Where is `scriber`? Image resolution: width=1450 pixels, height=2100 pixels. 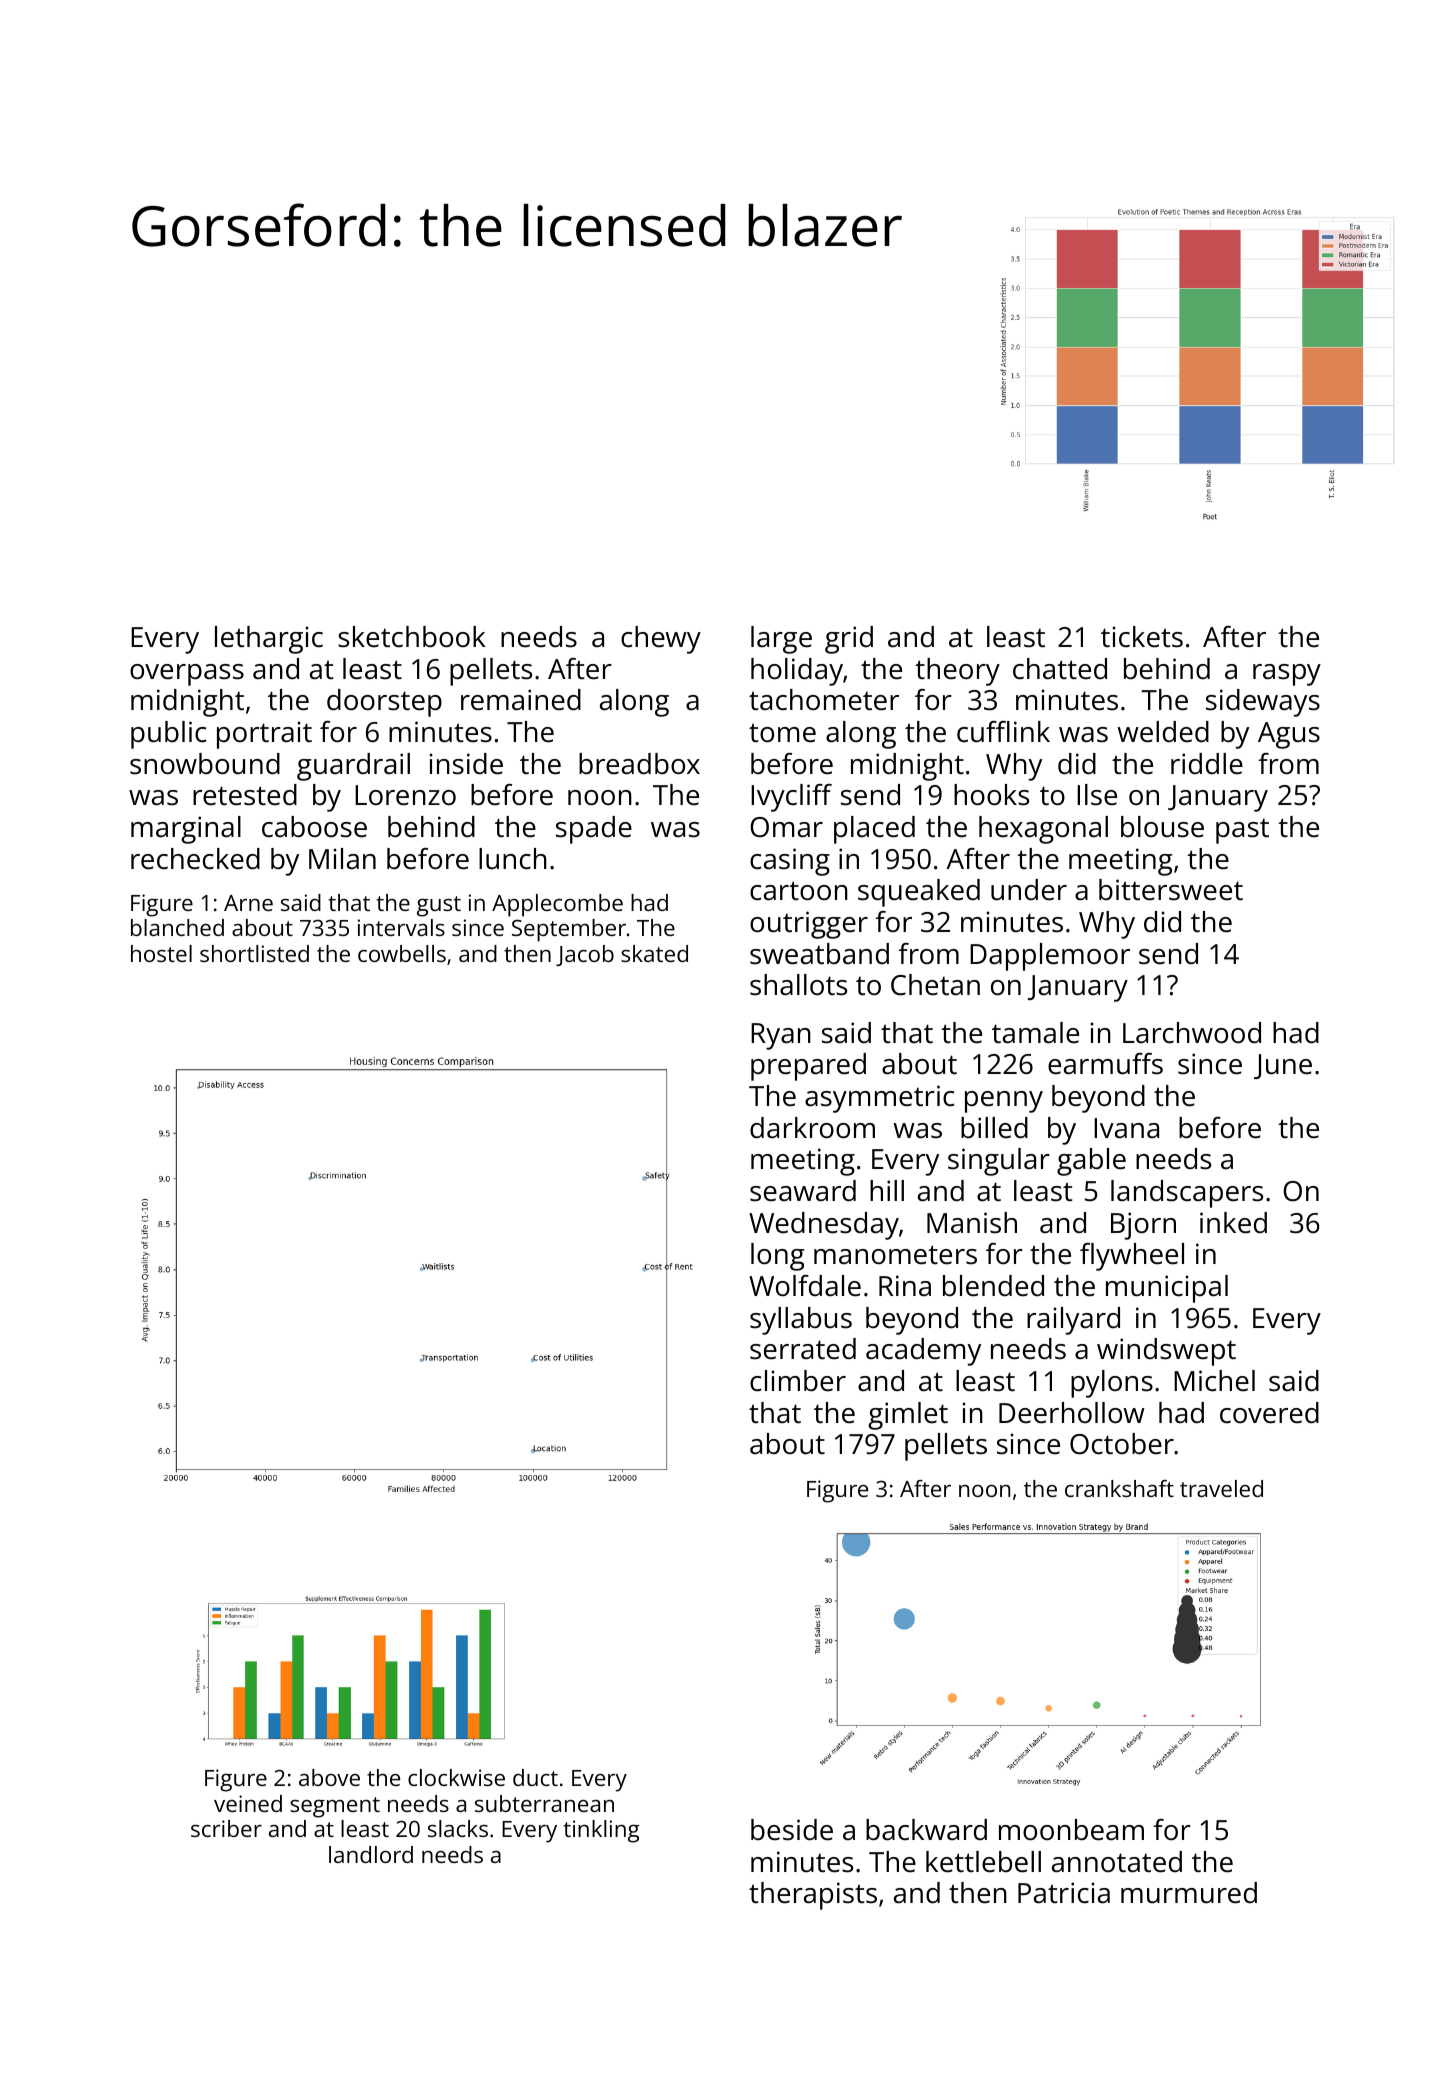
scriber is located at coordinates (226, 1828).
